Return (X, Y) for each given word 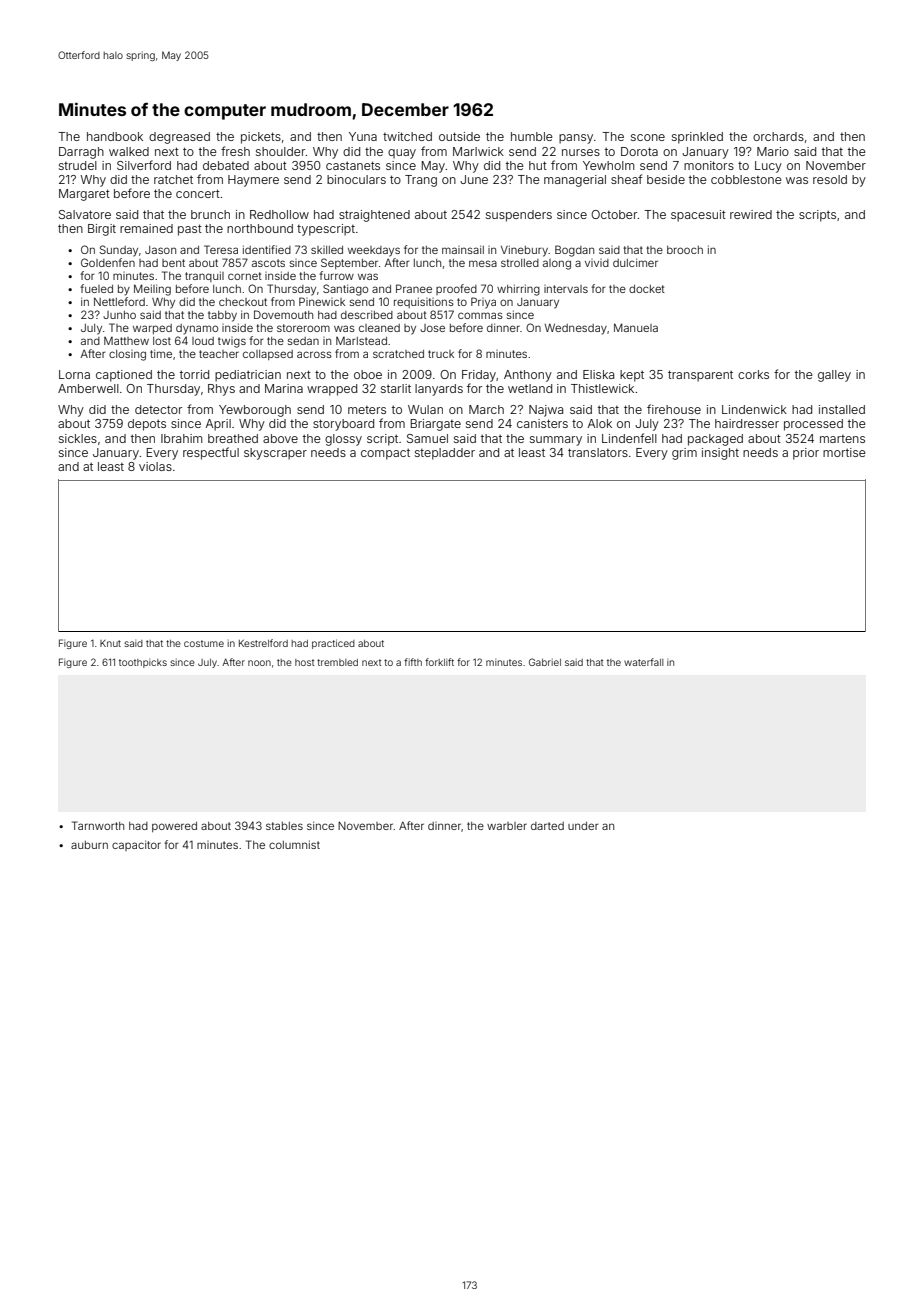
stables (284, 826)
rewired (751, 214)
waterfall (644, 662)
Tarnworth (98, 825)
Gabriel (545, 662)
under (583, 826)
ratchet (173, 179)
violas (155, 466)
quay (402, 154)
